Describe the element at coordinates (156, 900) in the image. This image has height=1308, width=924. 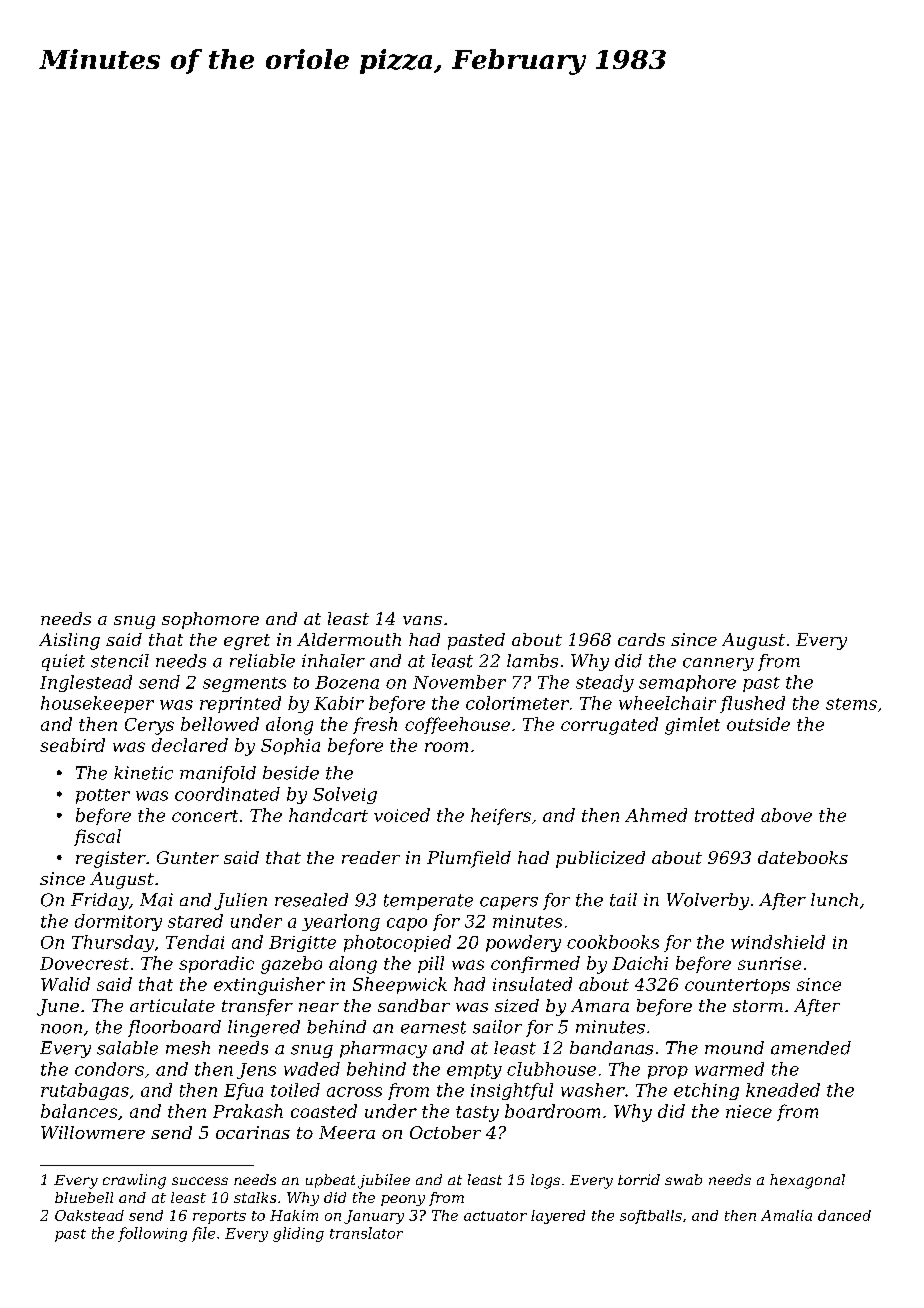
I see `Mai` at that location.
